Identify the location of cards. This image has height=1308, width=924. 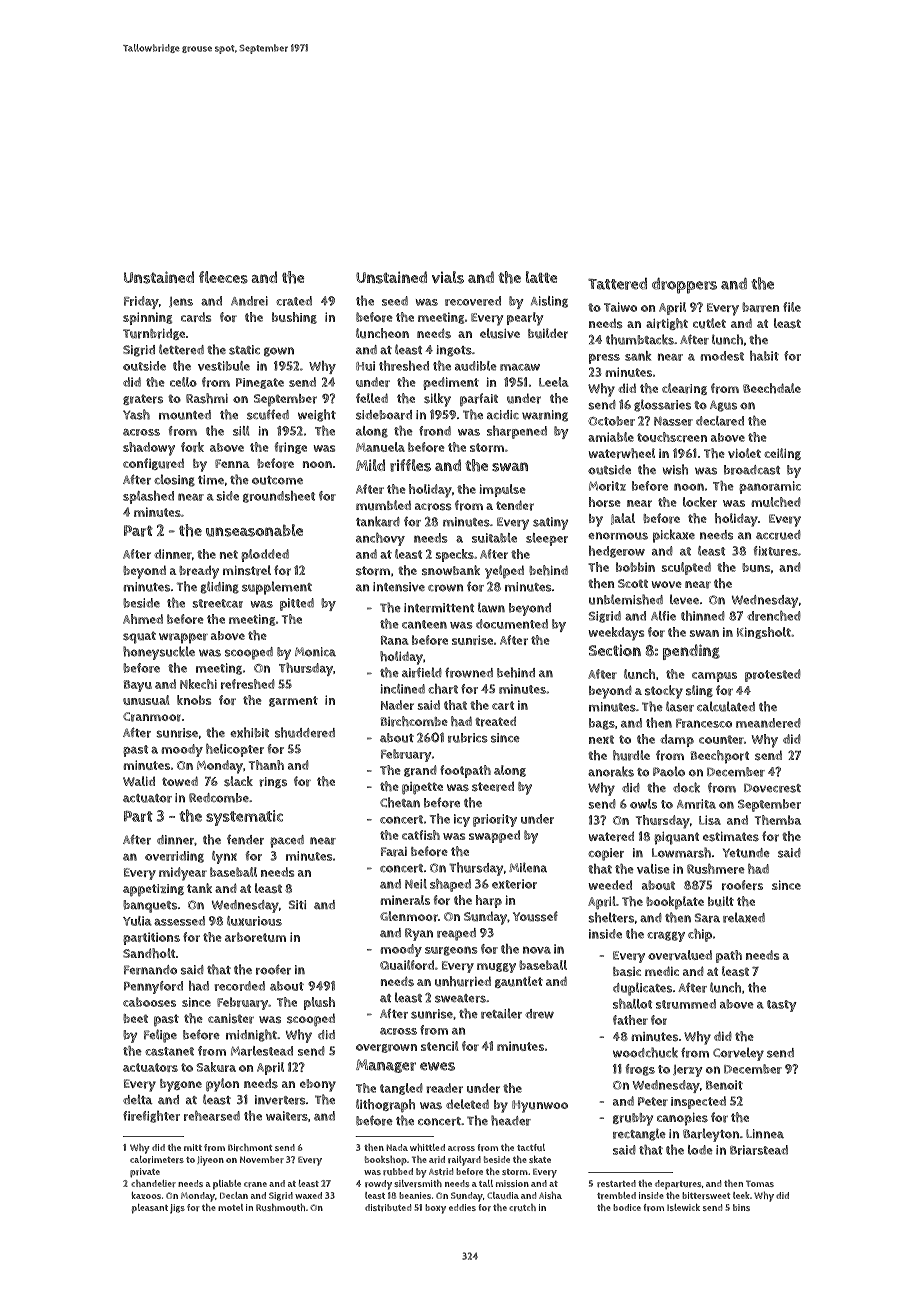
(196, 317).
